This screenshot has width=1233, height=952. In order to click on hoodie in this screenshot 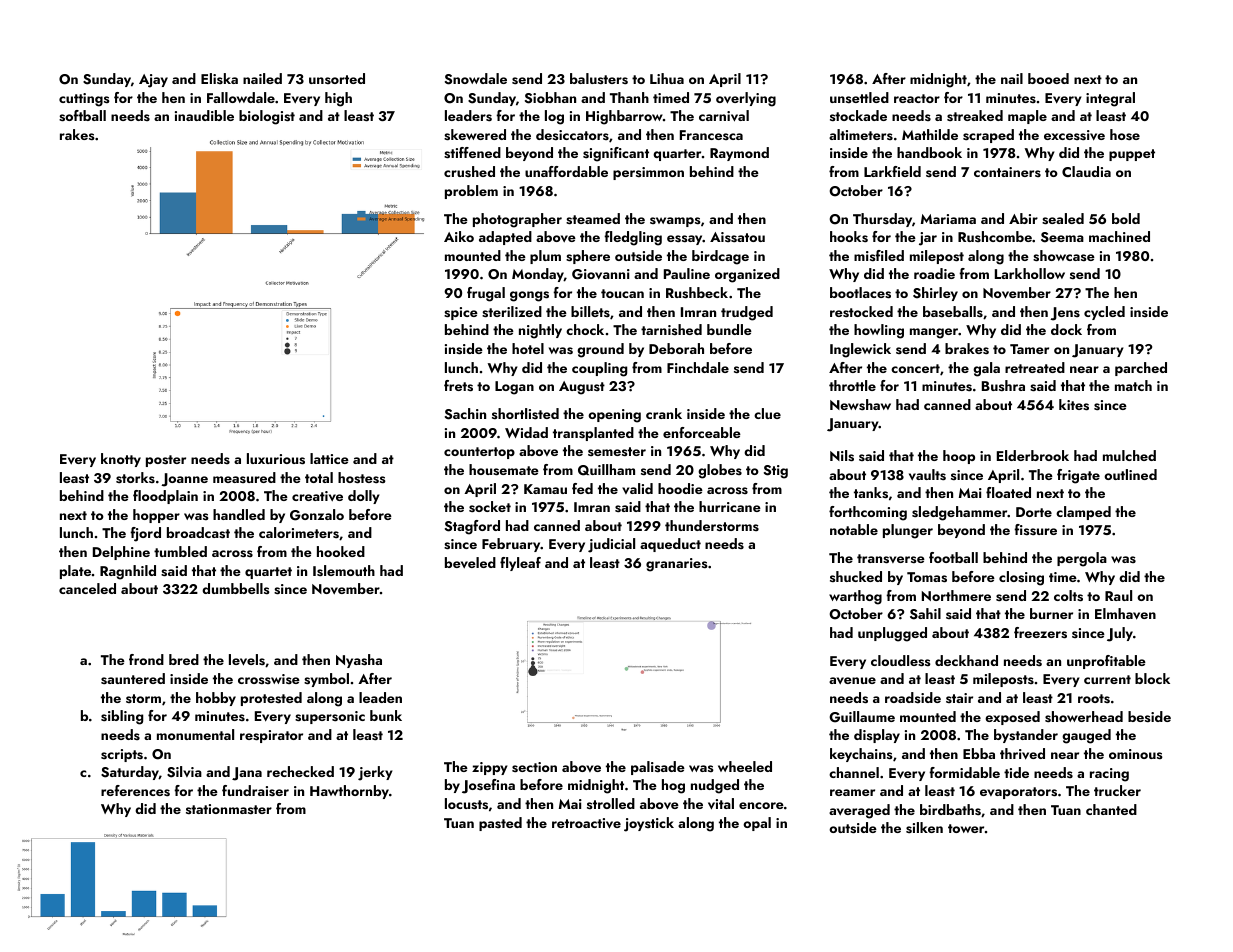, I will do `click(680, 488)`.
